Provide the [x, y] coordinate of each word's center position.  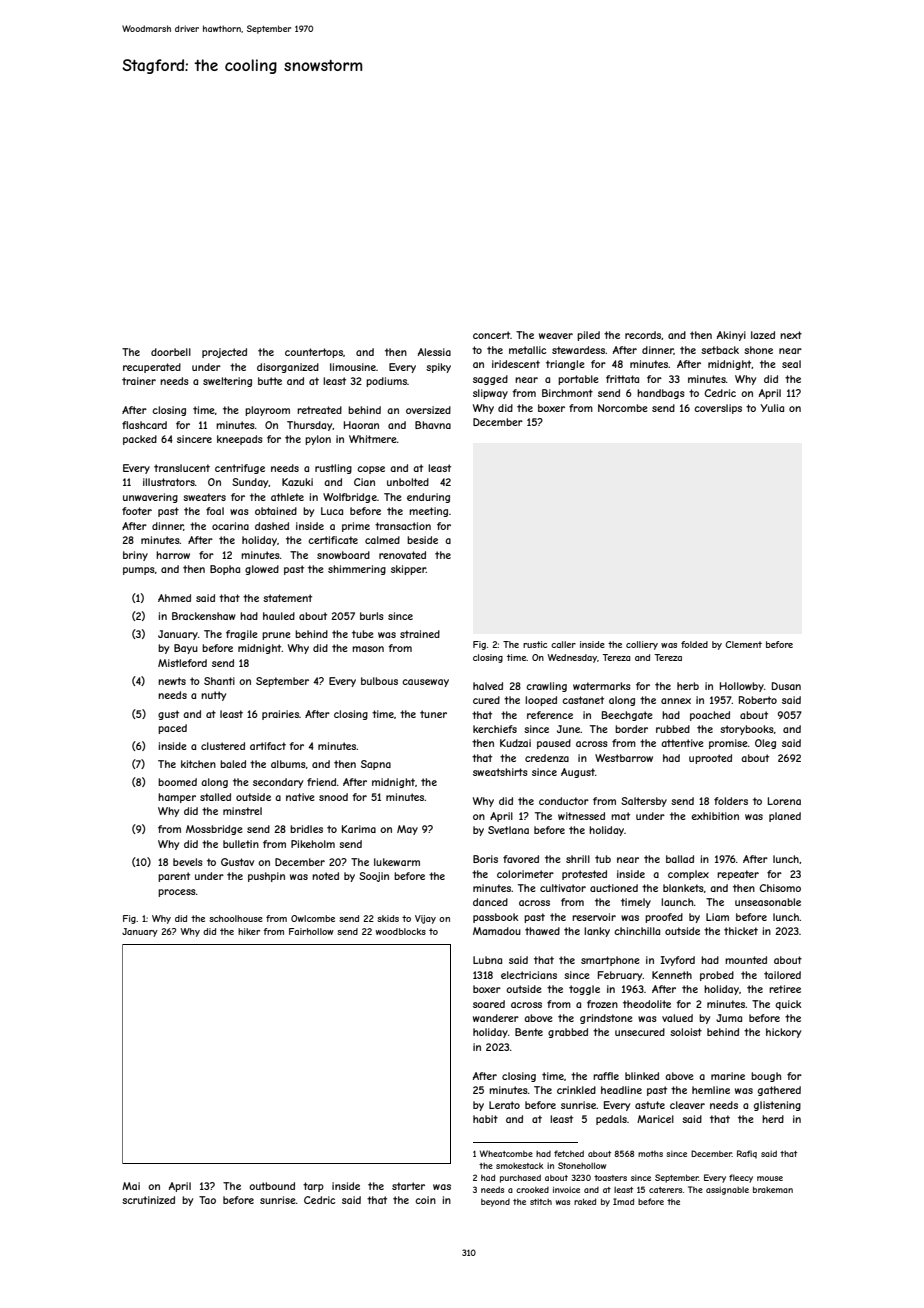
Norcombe [623, 408]
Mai [131, 1186]
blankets [683, 888]
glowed [262, 570]
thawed [542, 931]
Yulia [772, 408]
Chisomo [780, 888]
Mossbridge [214, 830]
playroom [267, 411]
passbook [495, 918]
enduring [428, 498]
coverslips [718, 409]
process [177, 893]
